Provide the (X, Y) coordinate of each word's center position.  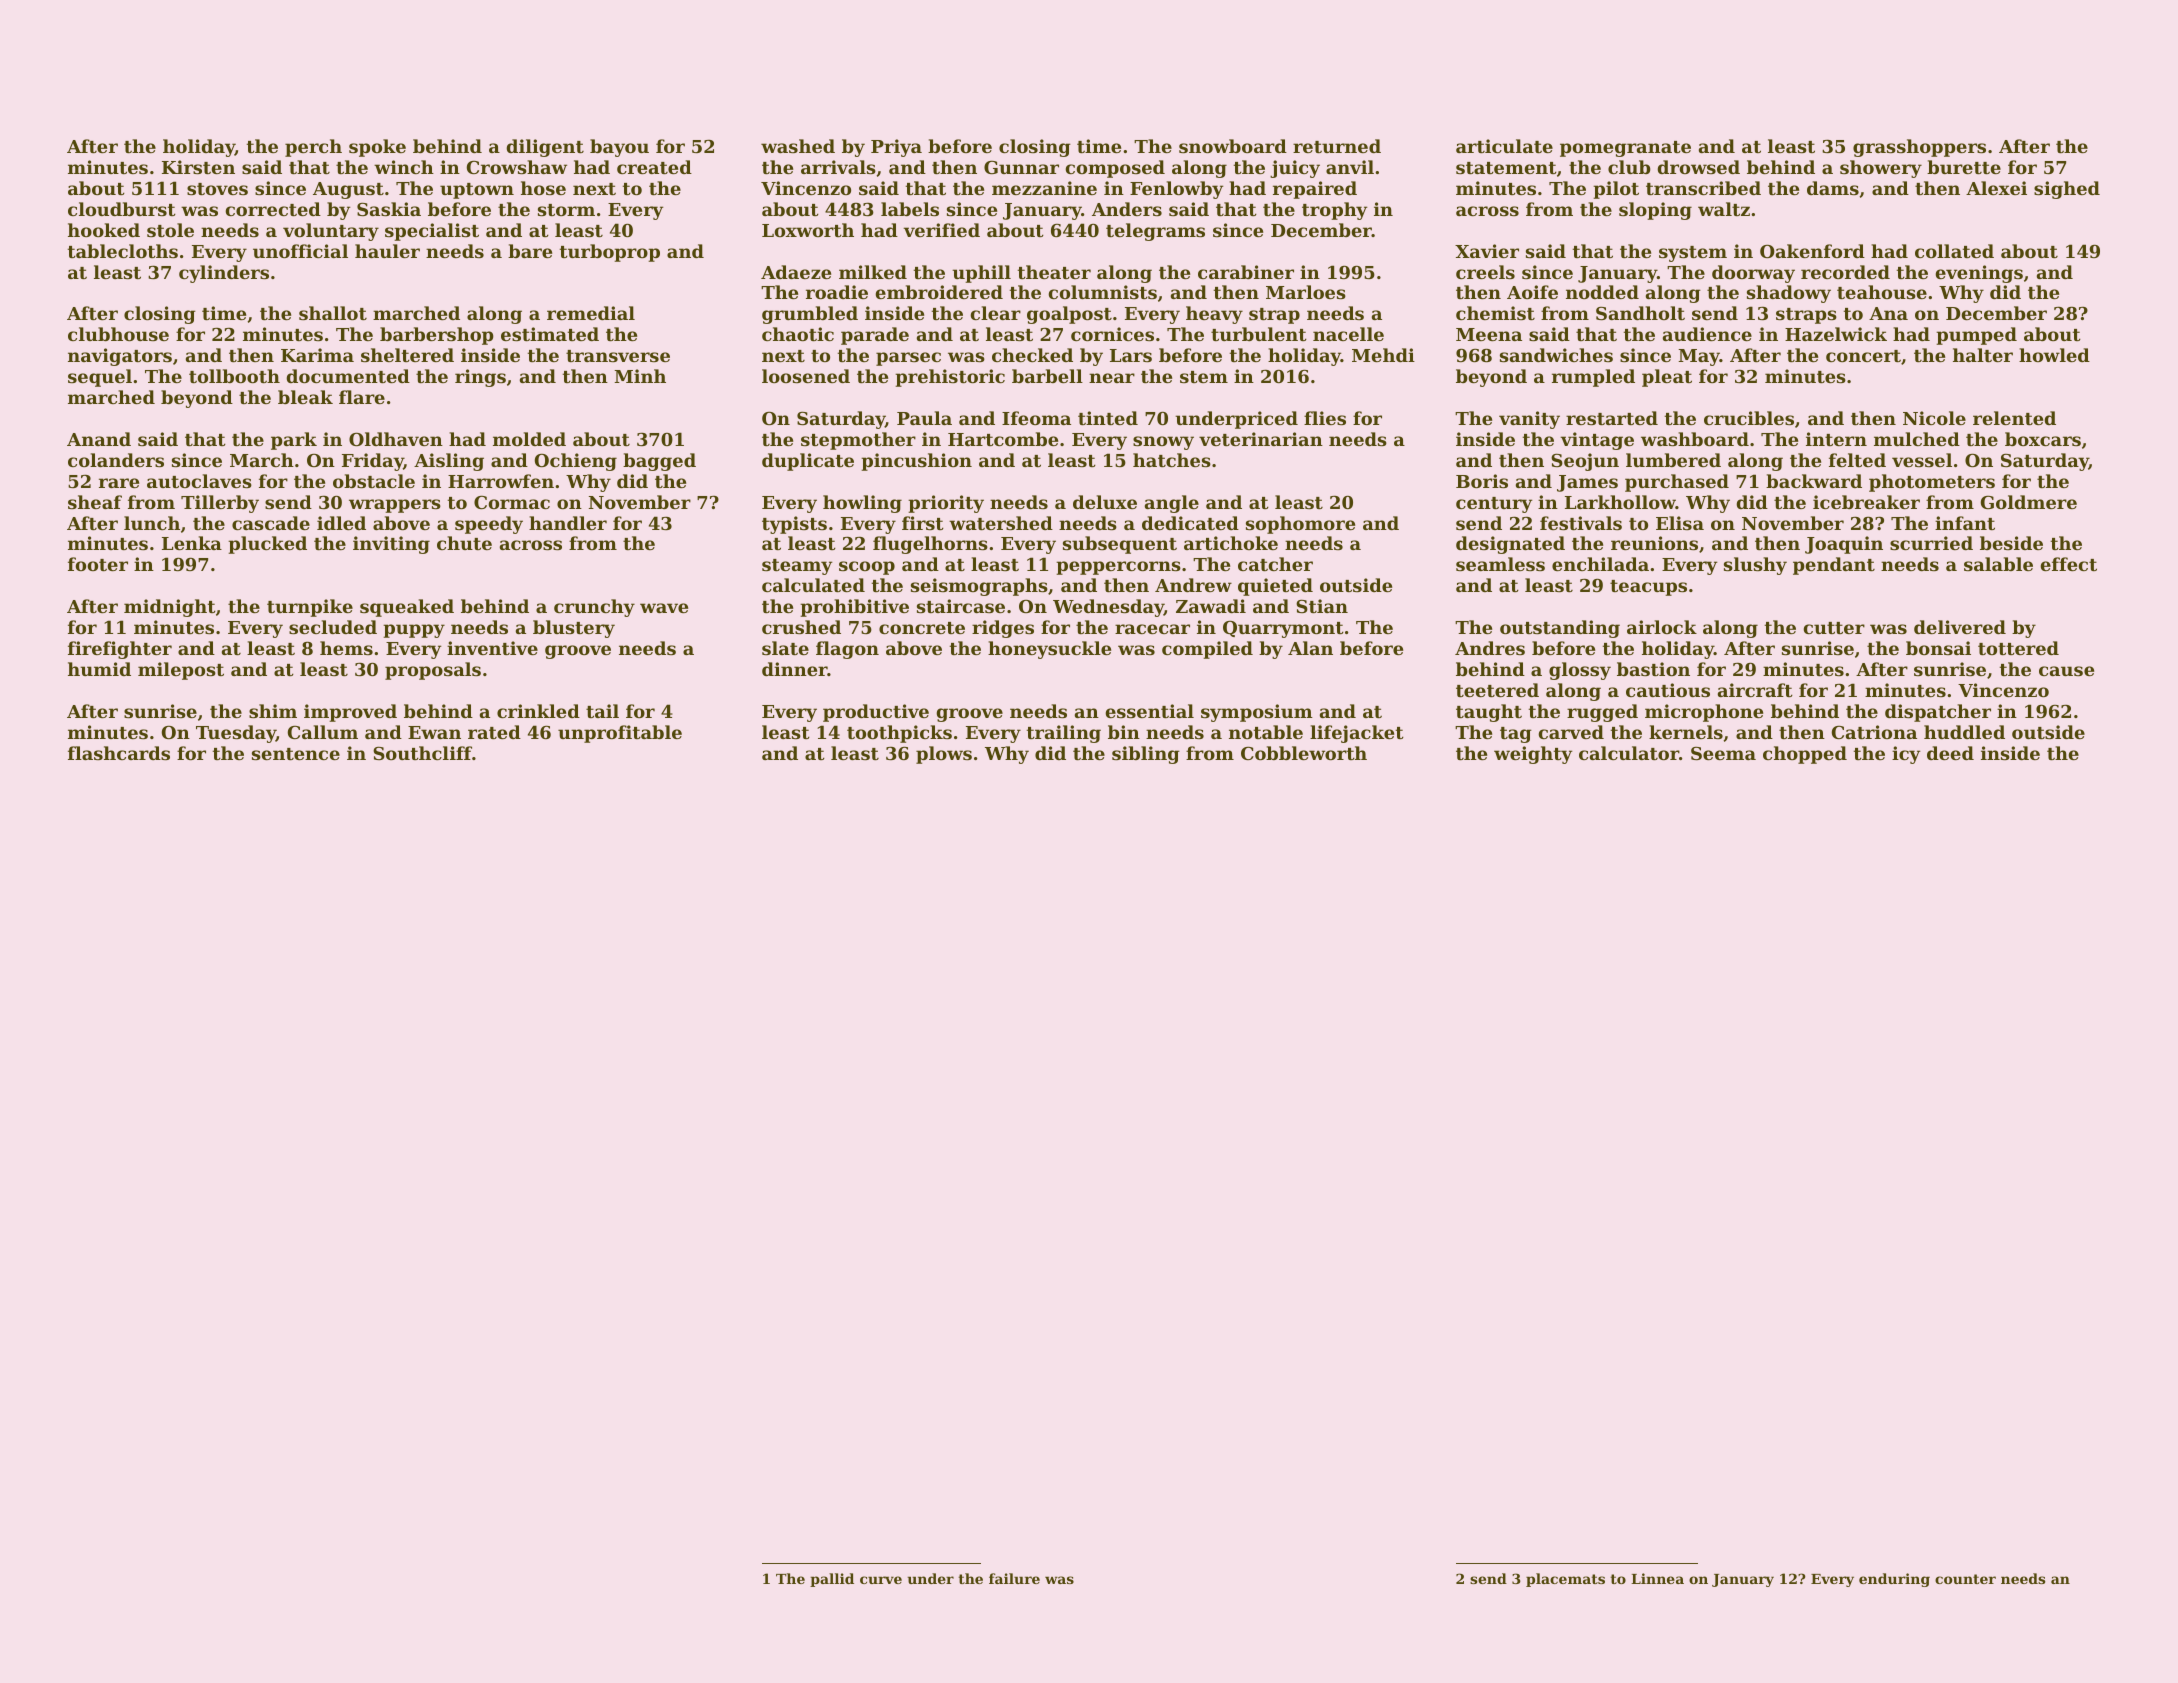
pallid (832, 1580)
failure (1014, 1578)
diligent (545, 148)
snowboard (1233, 146)
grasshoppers (1919, 148)
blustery (574, 629)
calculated (813, 585)
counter (1965, 1579)
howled (2054, 355)
